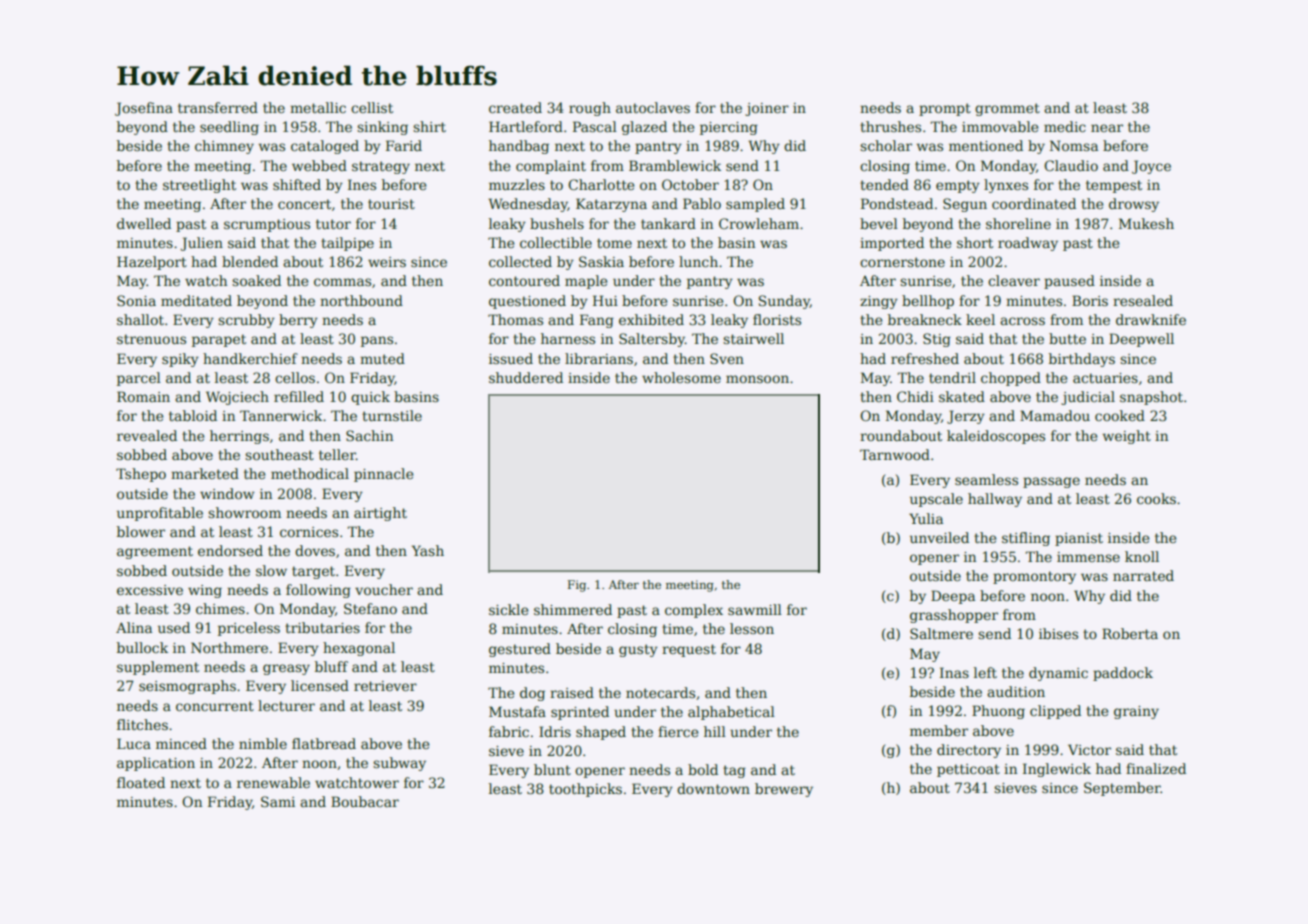 The width and height of the image is (1308, 924). I want to click on methodical, so click(310, 473).
